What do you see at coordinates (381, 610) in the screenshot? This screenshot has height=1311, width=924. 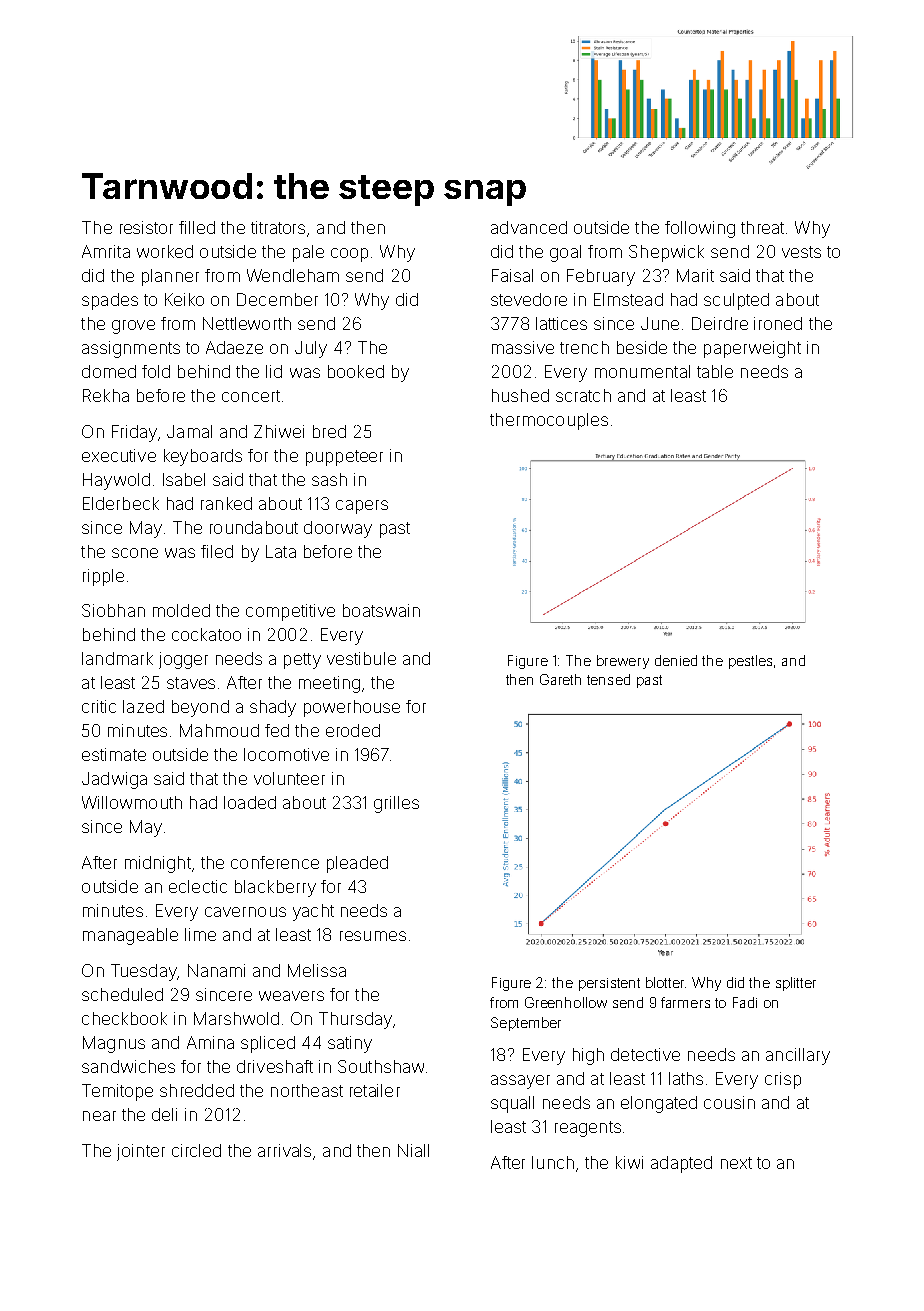 I see `boatswain` at bounding box center [381, 610].
